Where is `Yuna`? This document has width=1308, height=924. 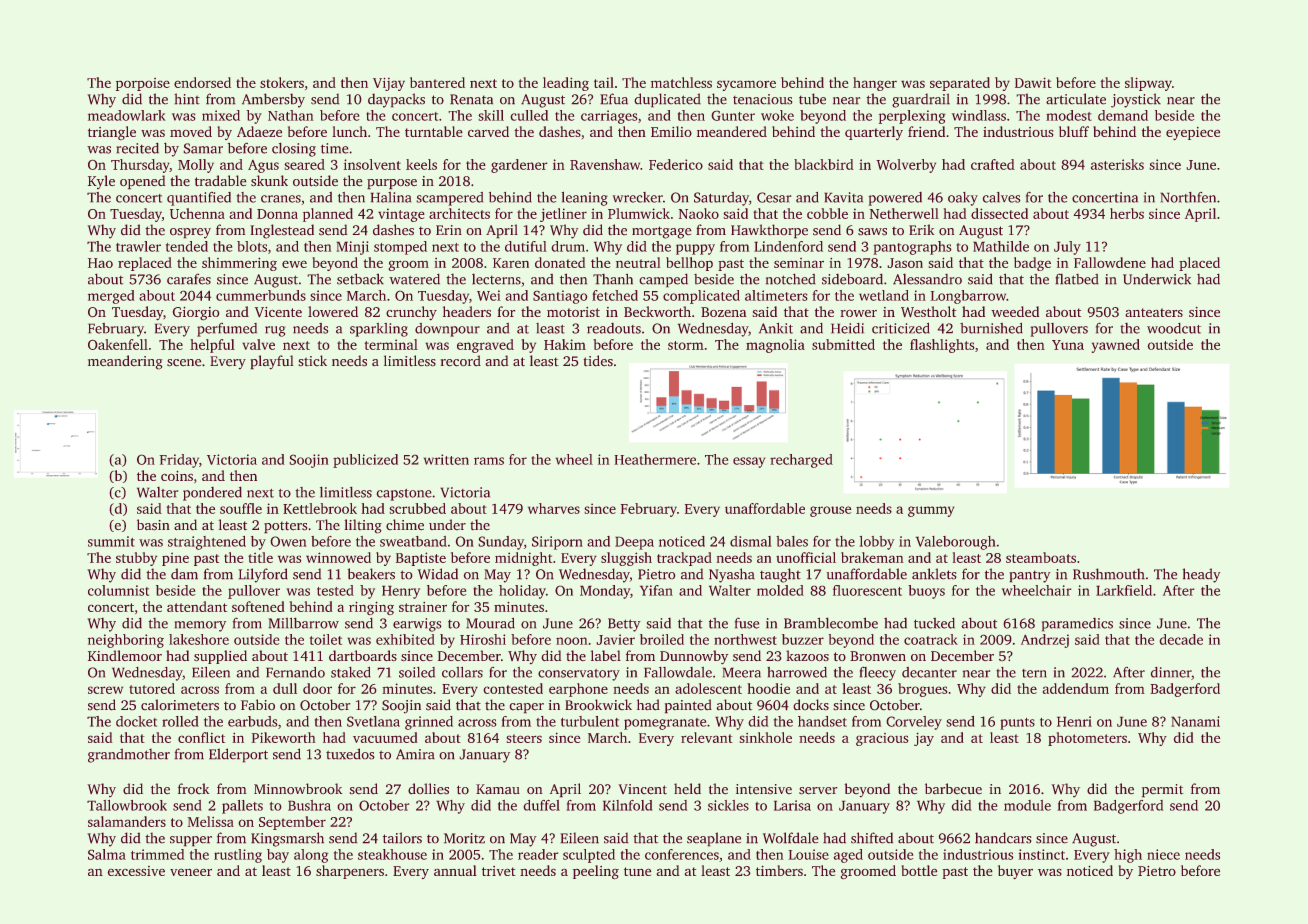
Yuna is located at coordinates (1068, 345).
